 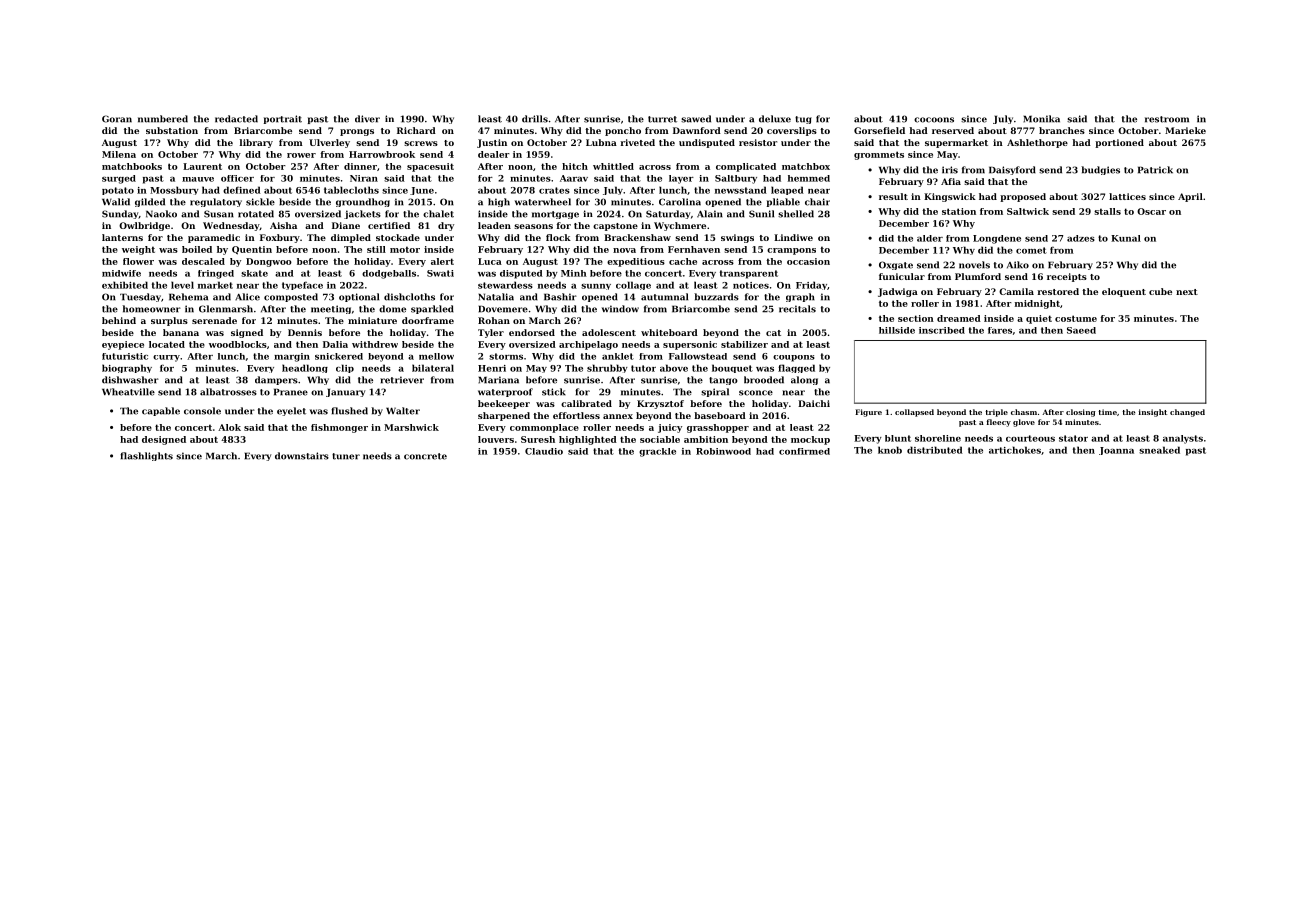 What do you see at coordinates (416, 130) in the page?
I see `Richard` at bounding box center [416, 130].
